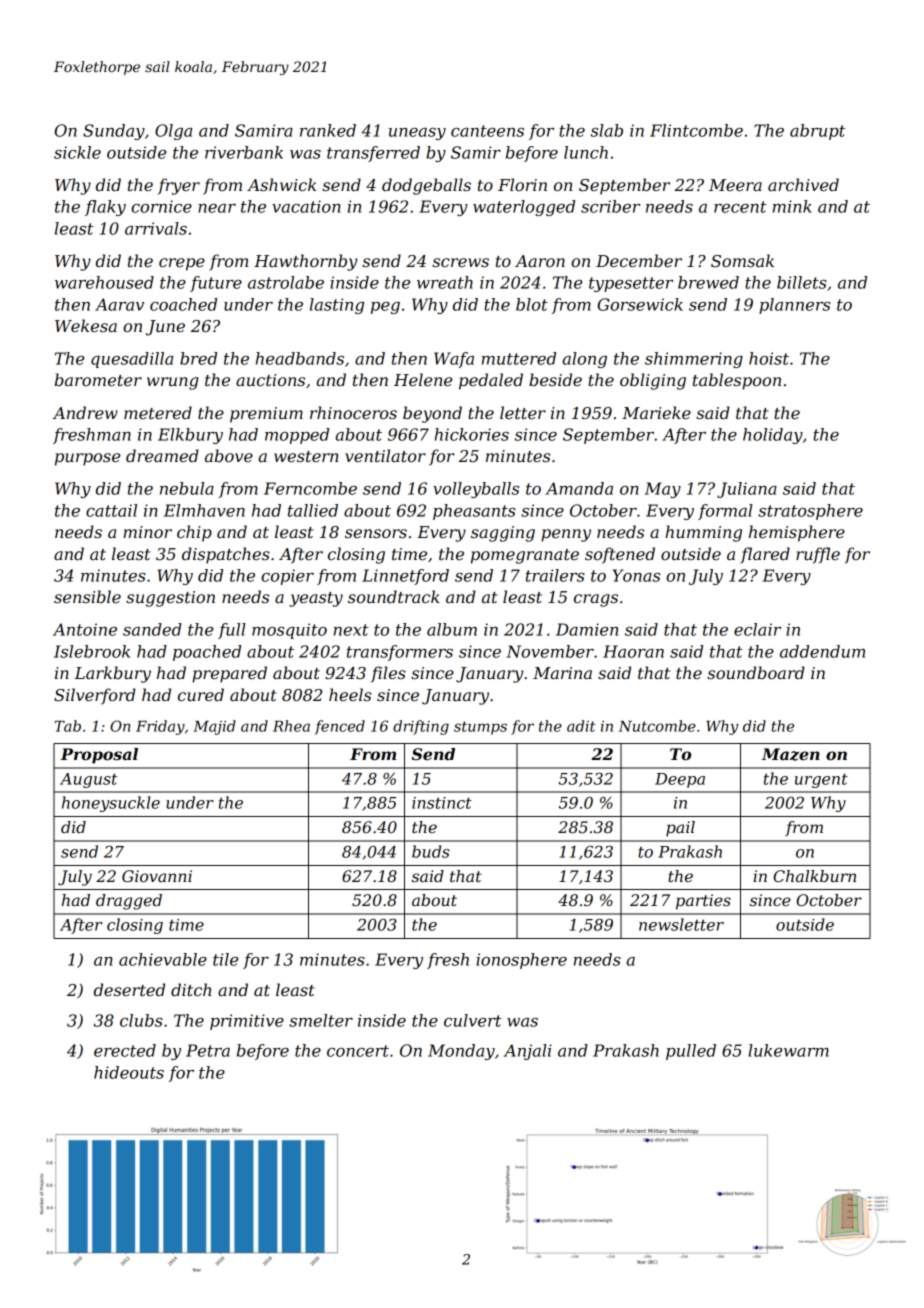 This screenshot has height=1308, width=924. I want to click on billets, so click(802, 282).
